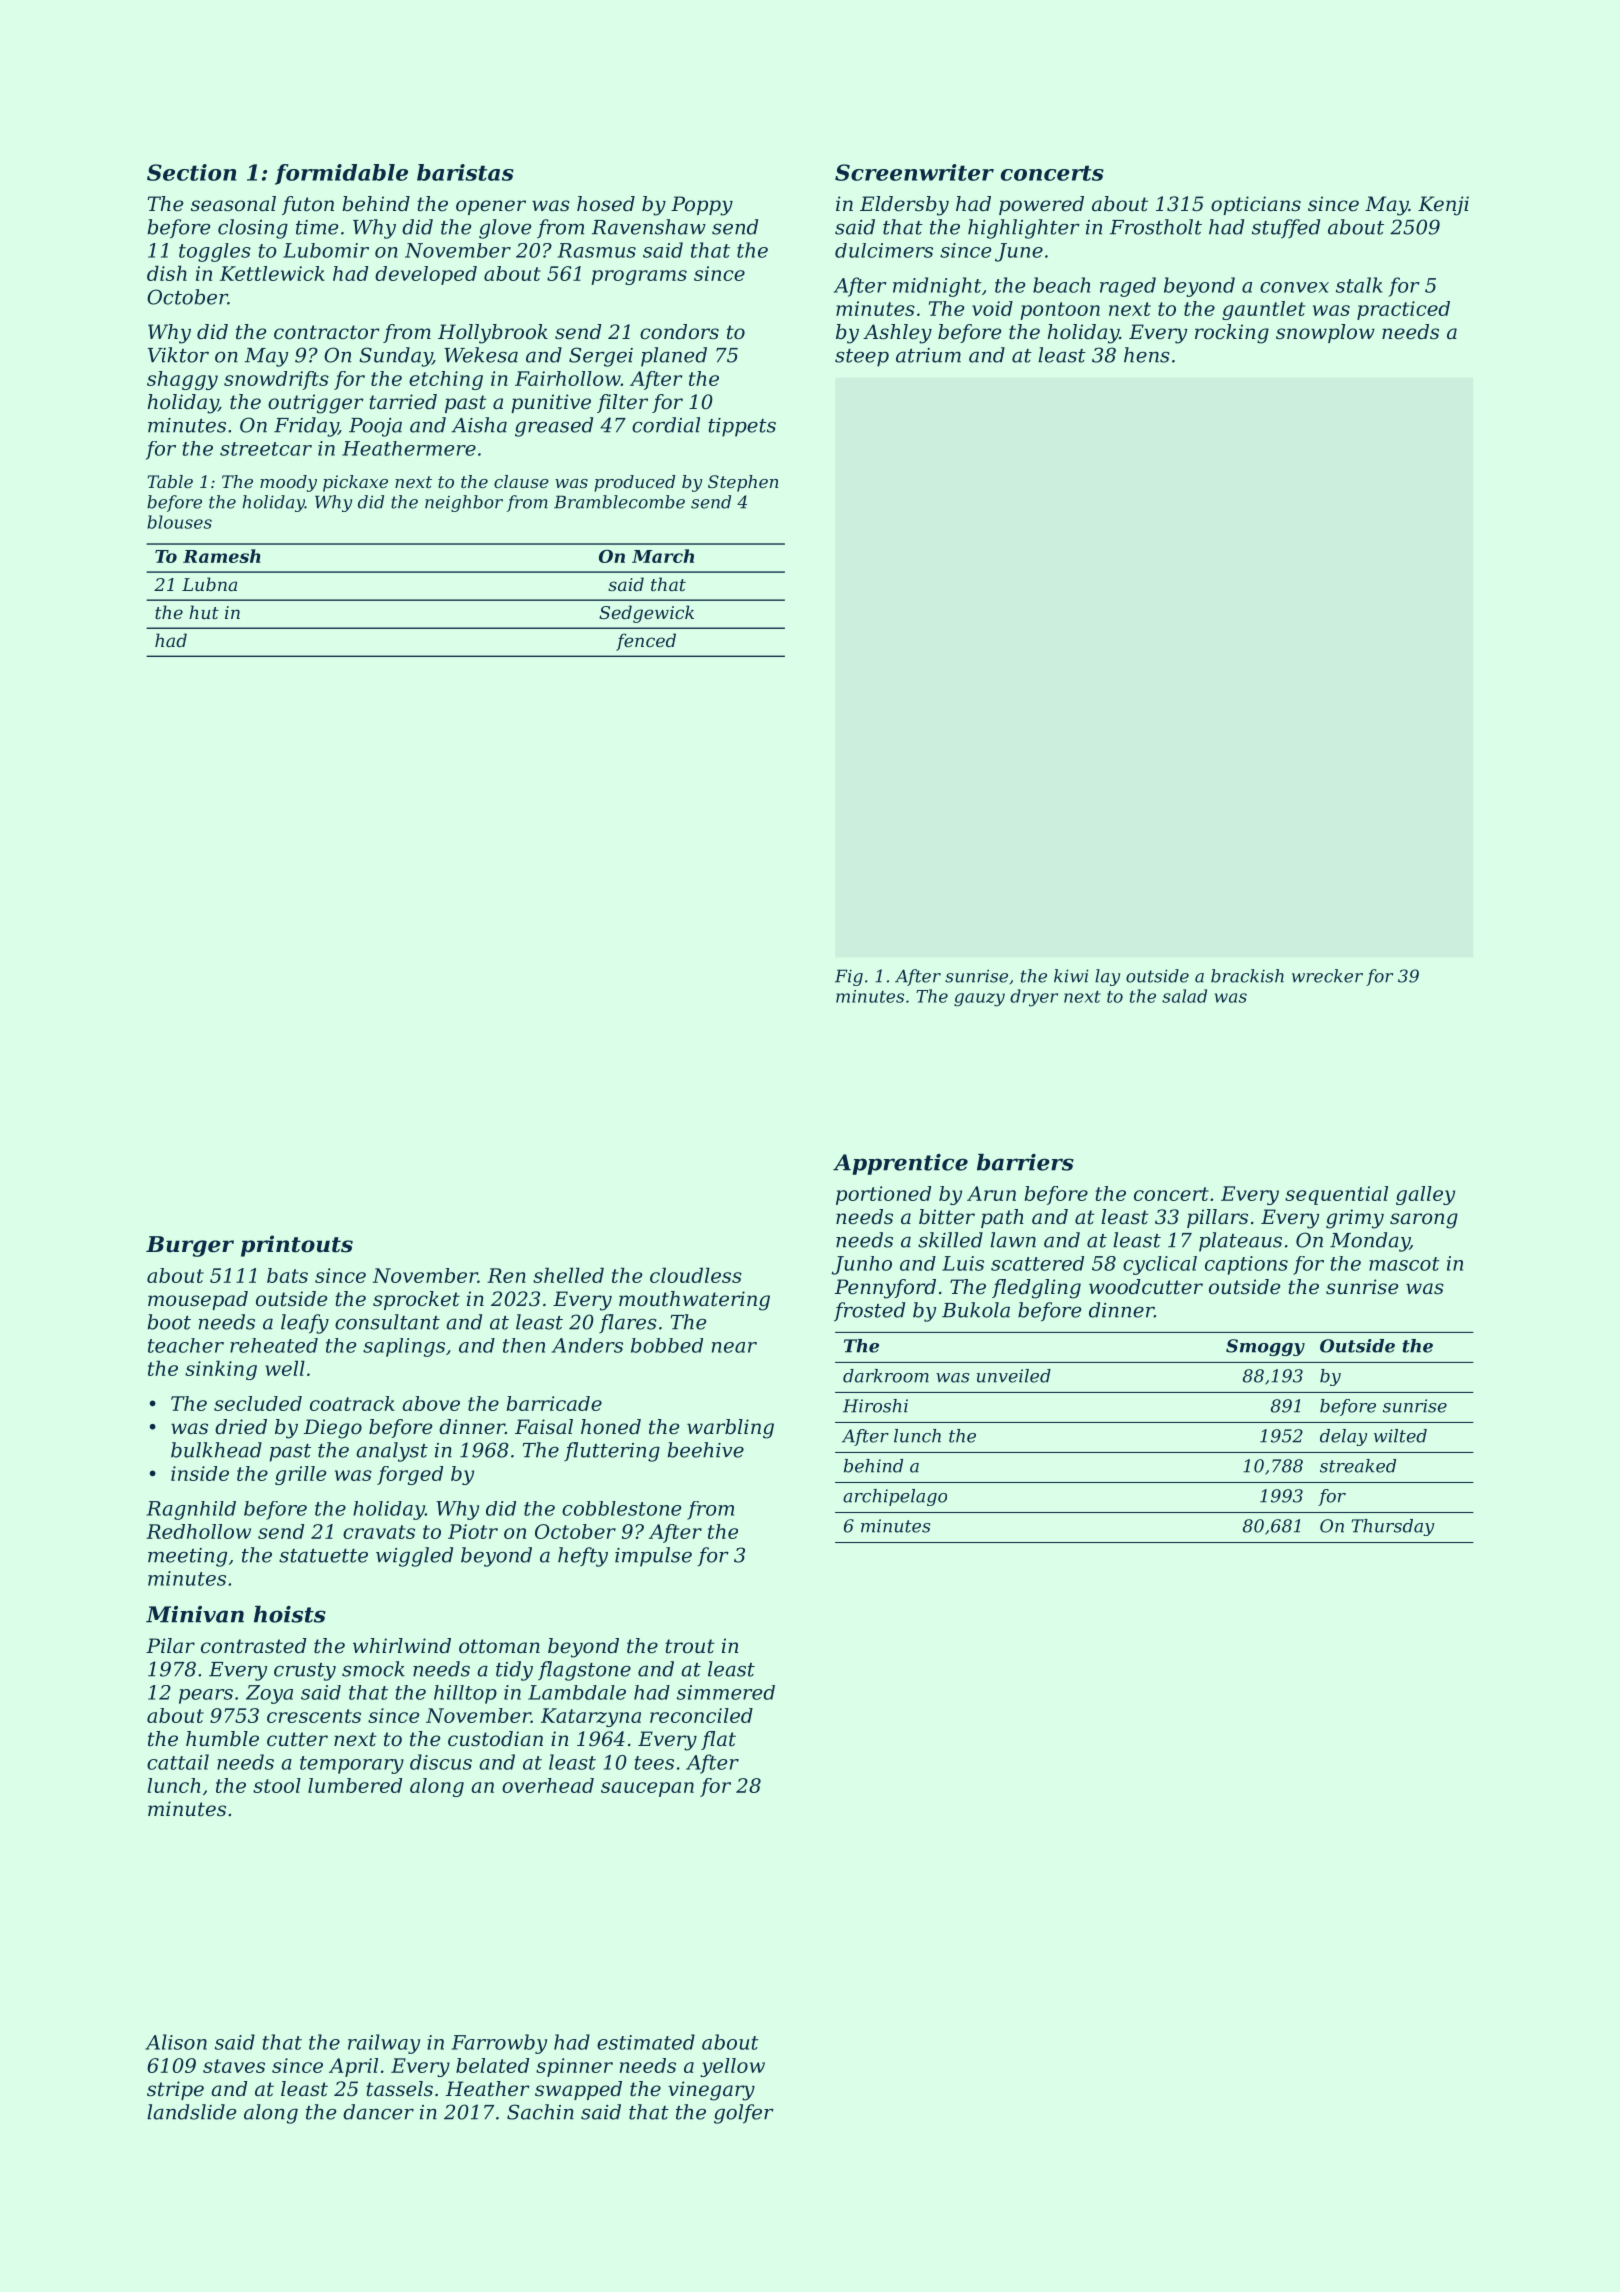  What do you see at coordinates (190, 1246) in the document?
I see `Burger` at bounding box center [190, 1246].
